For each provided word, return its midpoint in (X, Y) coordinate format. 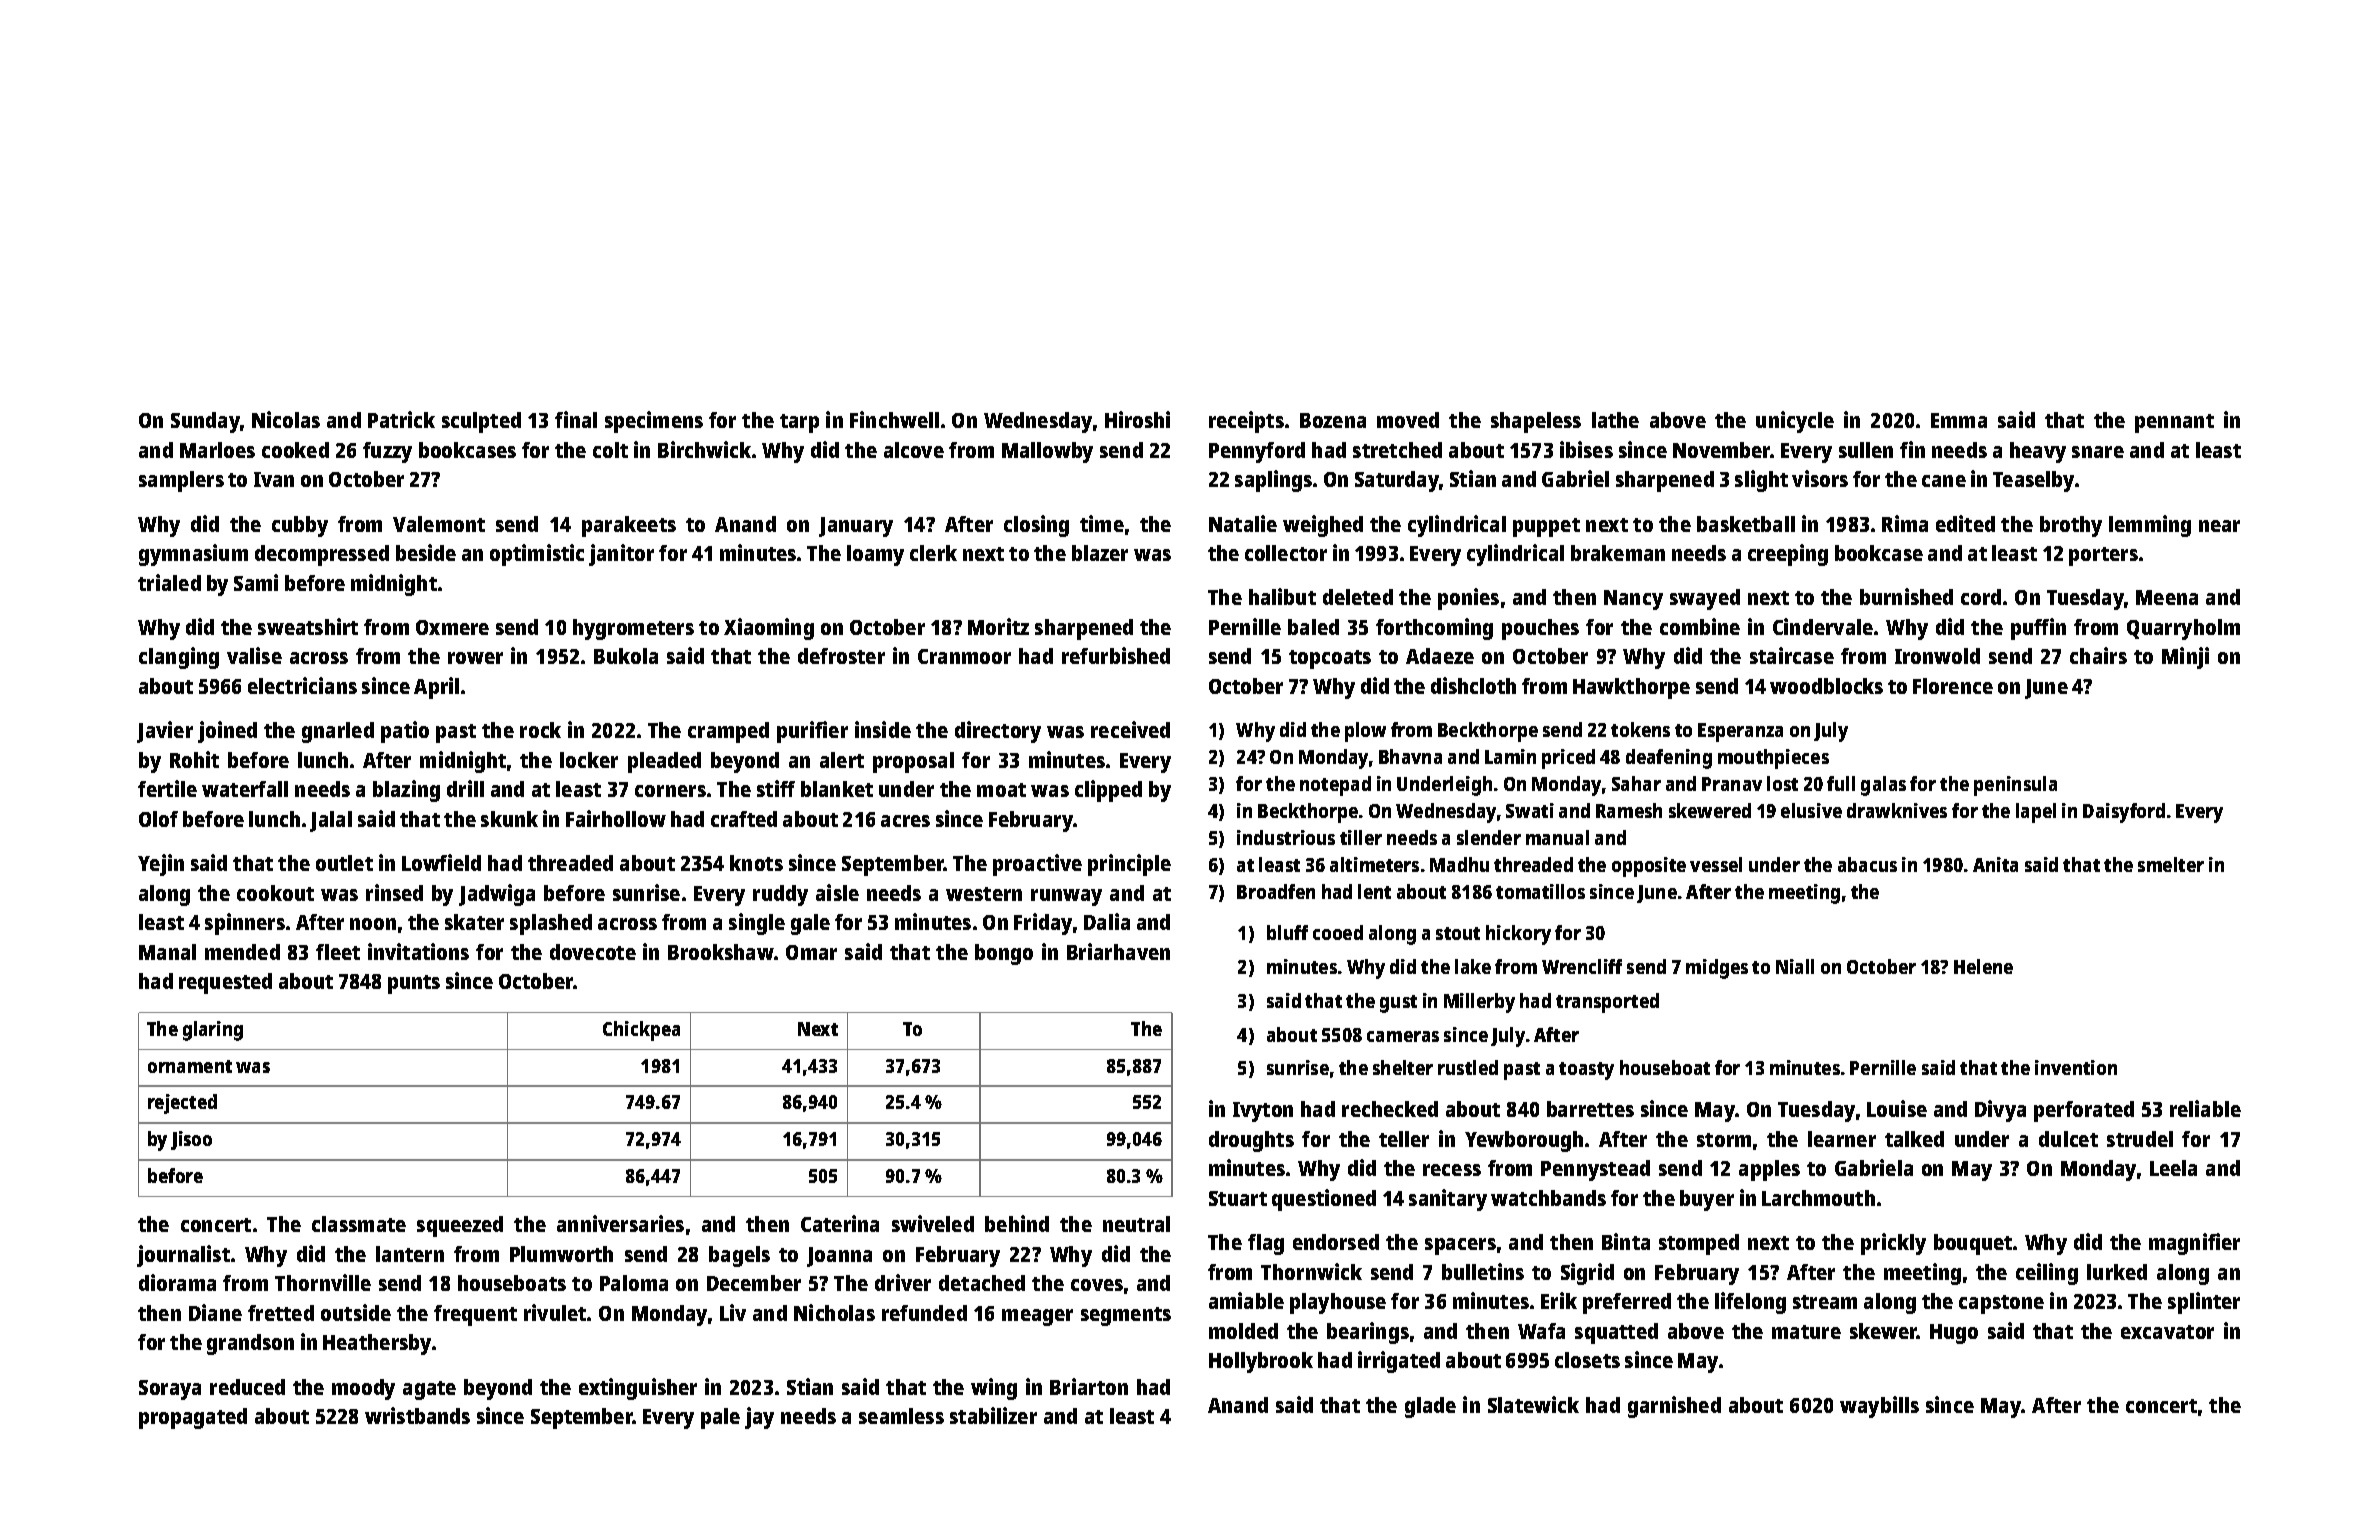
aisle (837, 892)
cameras (1403, 1036)
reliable (2205, 1108)
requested (225, 983)
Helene (1983, 966)
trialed (169, 582)
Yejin (161, 865)
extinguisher (638, 1389)
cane (1944, 481)
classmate (359, 1224)
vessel (1716, 864)
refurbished (1116, 655)
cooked (295, 450)
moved (1408, 420)
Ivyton (1263, 1112)
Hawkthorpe (1631, 688)
